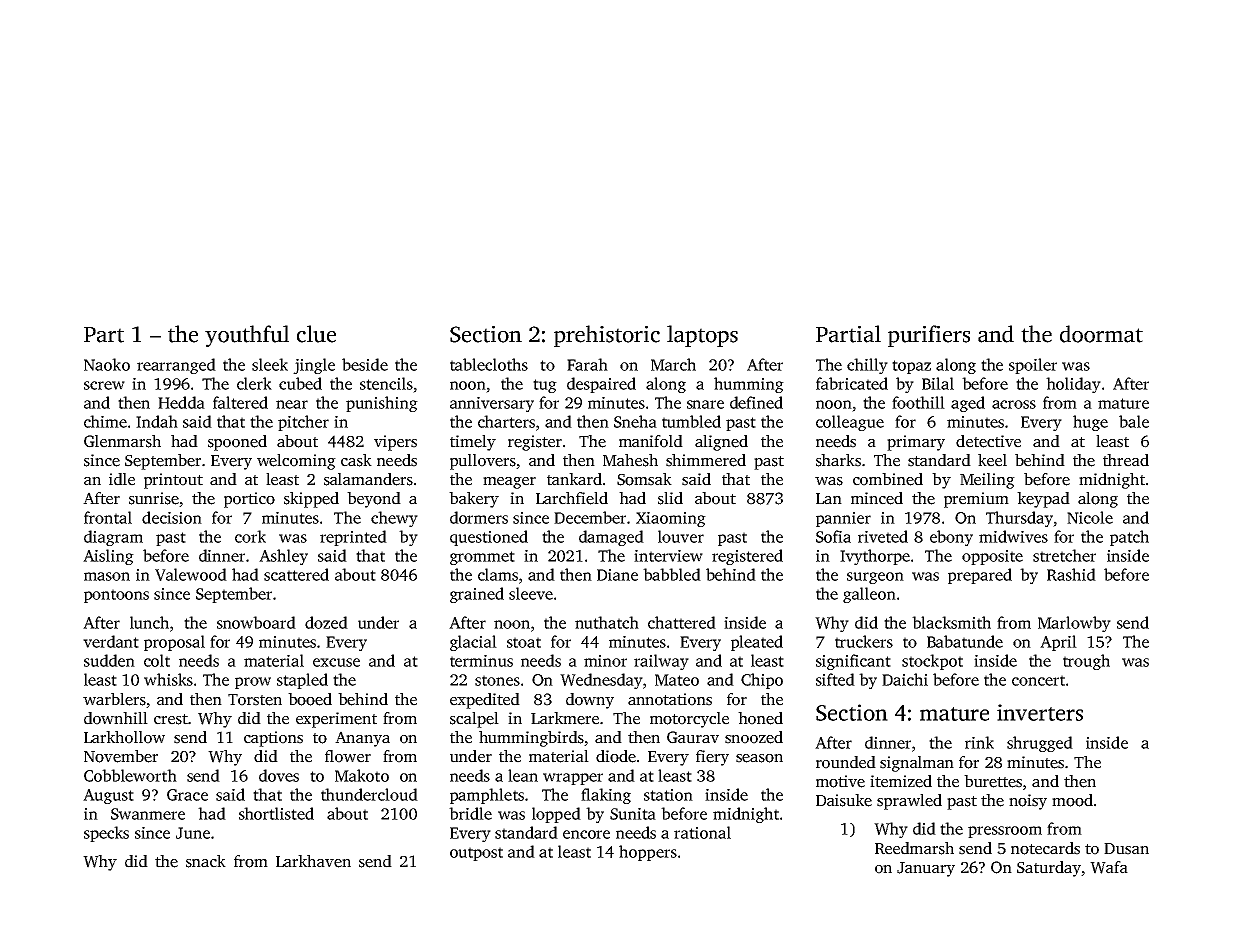 This screenshot has width=1233, height=952. Describe the element at coordinates (122, 441) in the screenshot. I see `Glenmarsh` at that location.
